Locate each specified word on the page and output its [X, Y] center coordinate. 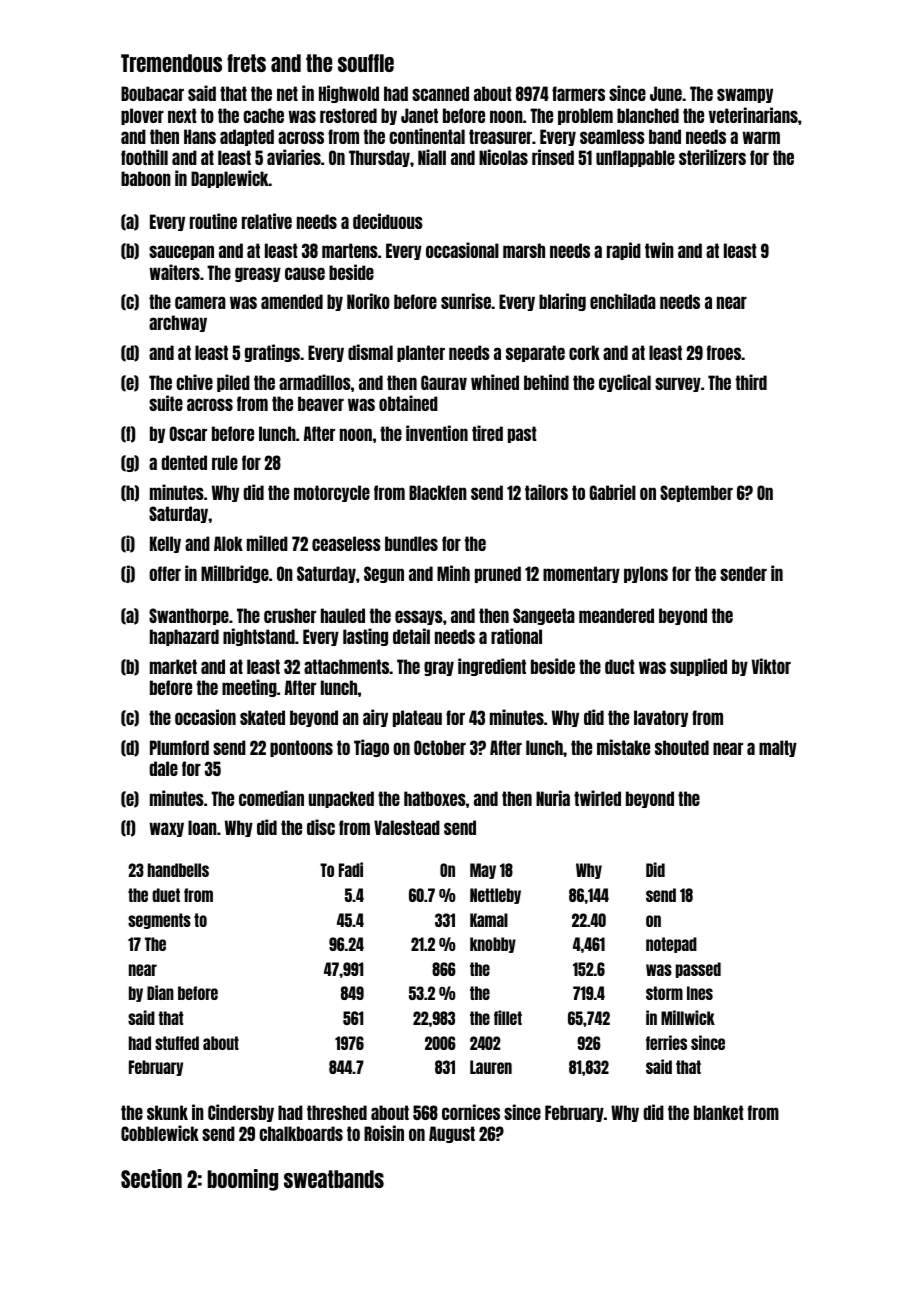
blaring [562, 302]
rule [225, 462]
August [452, 1134]
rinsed [553, 157]
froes [724, 352]
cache [263, 115]
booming [243, 1180]
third [751, 382]
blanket [719, 1112]
